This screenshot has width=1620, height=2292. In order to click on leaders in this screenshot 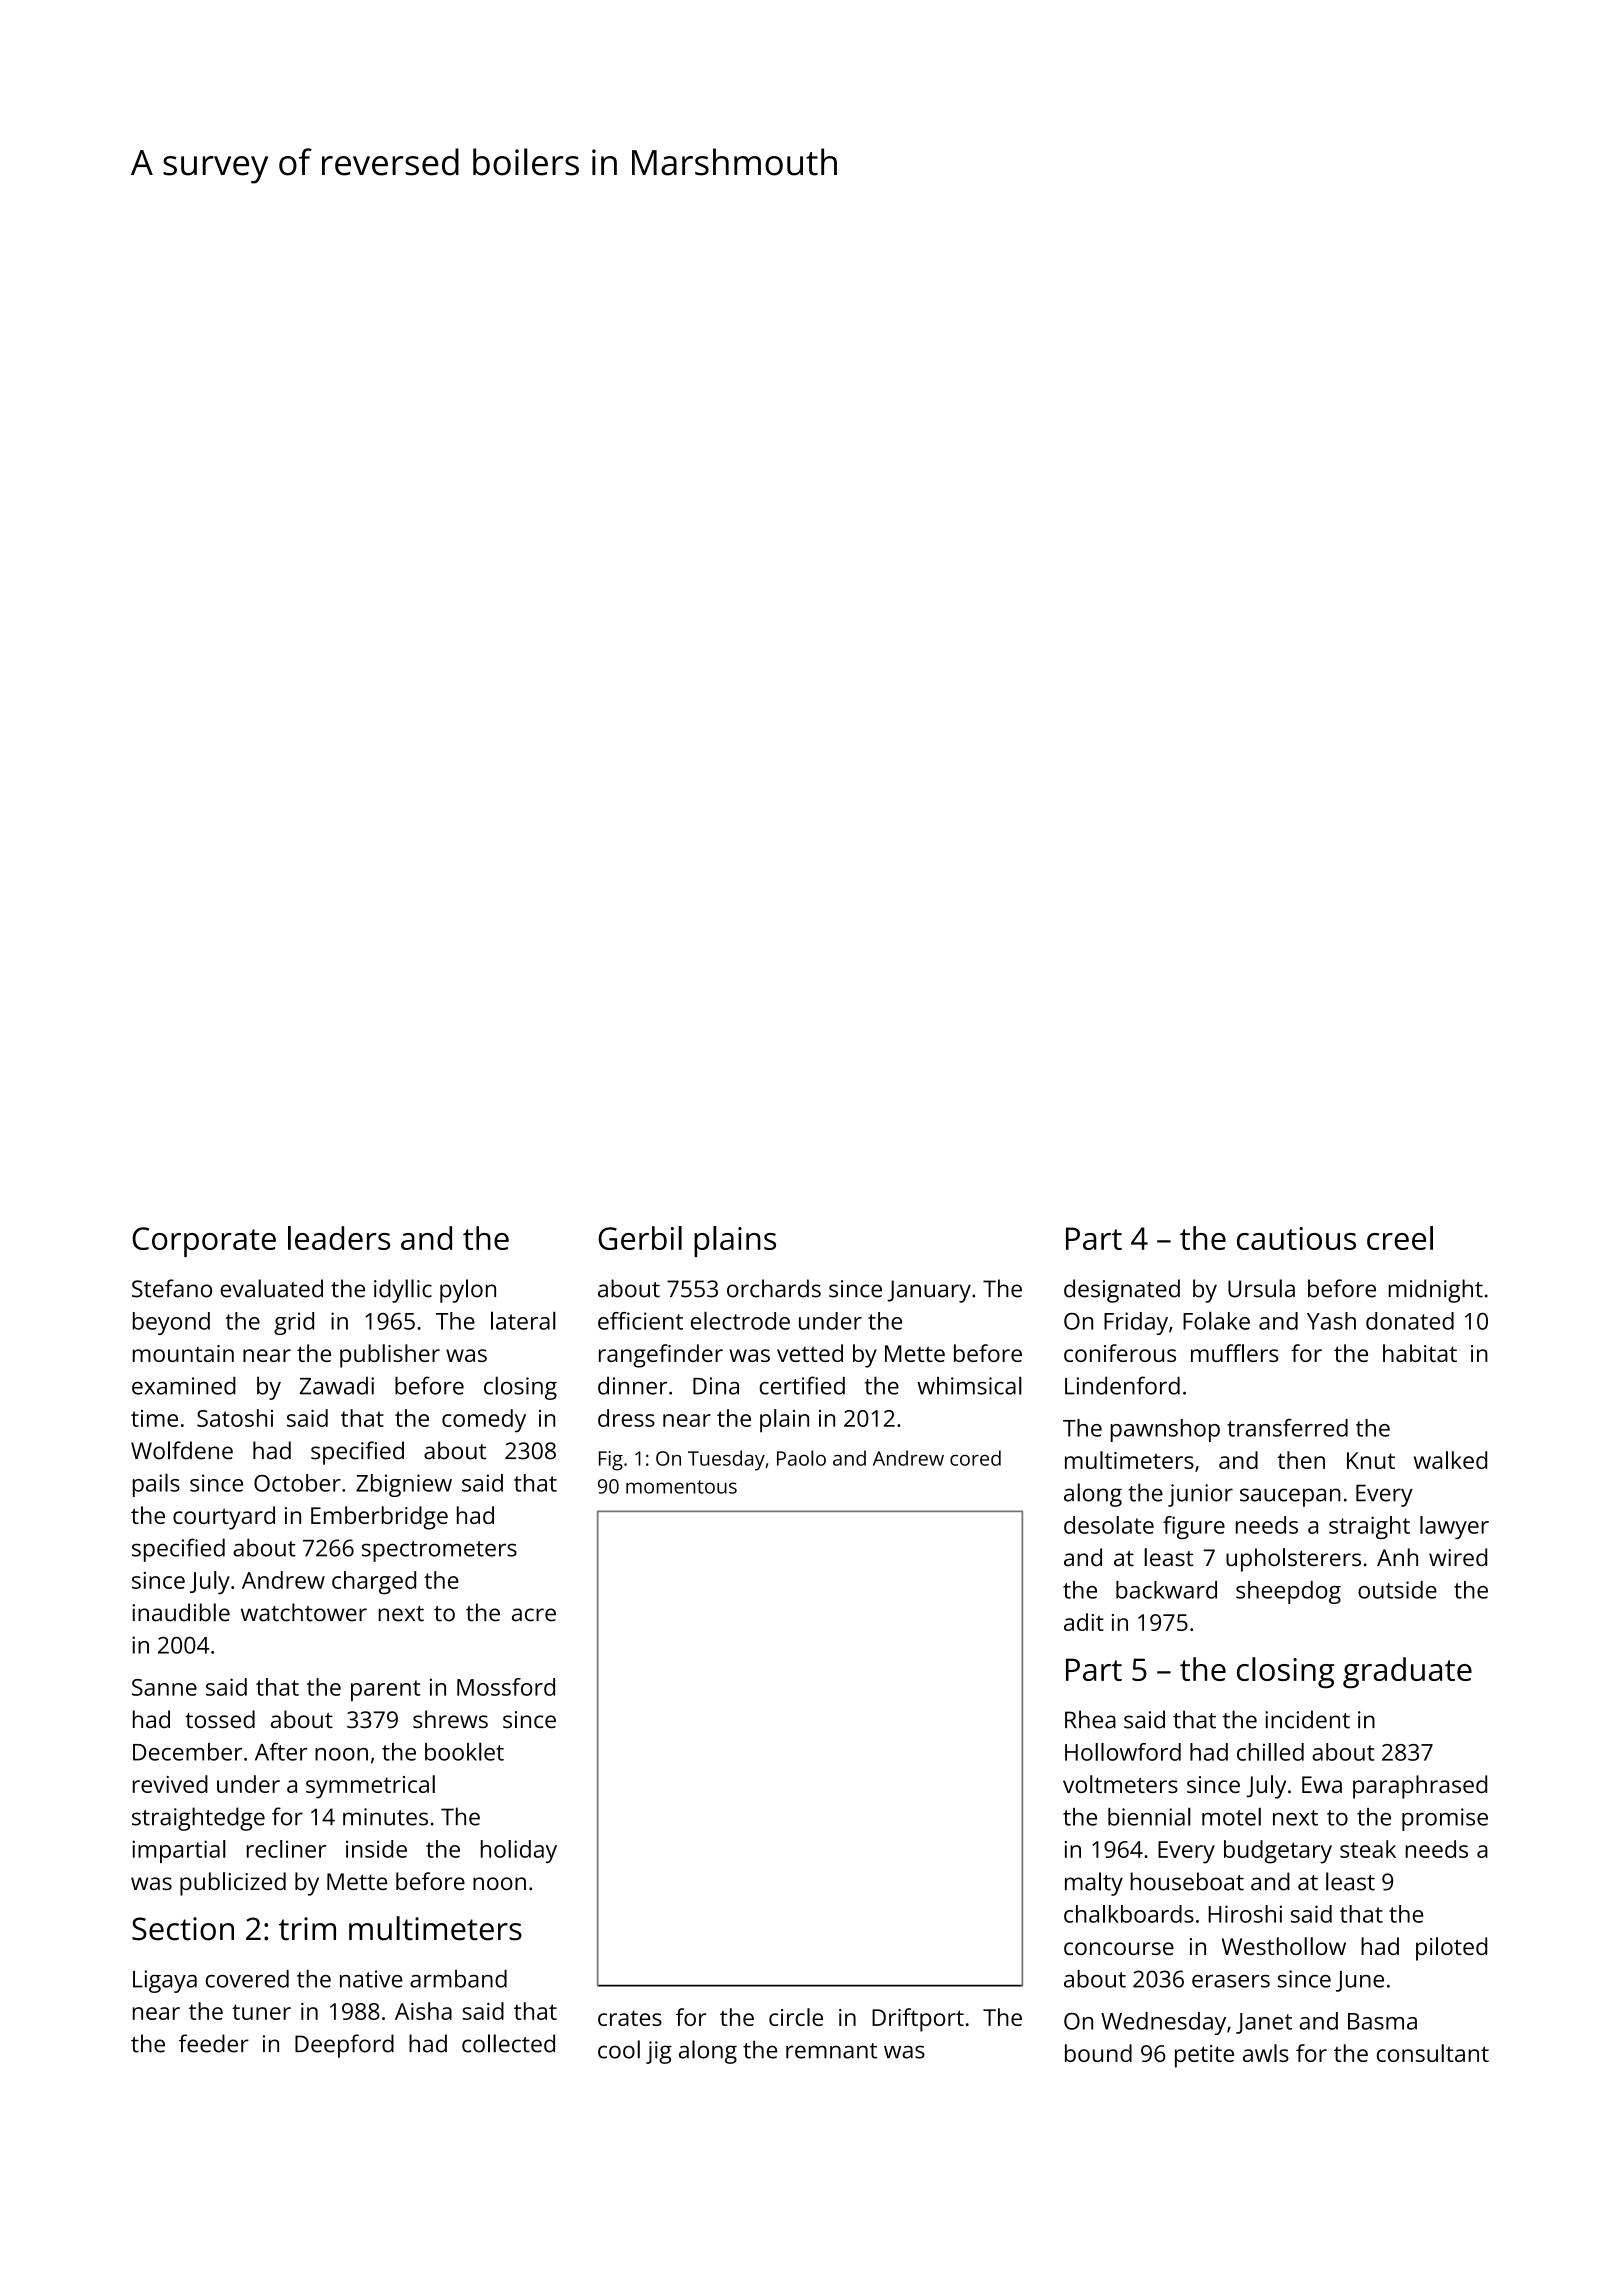, I will do `click(339, 1238)`.
